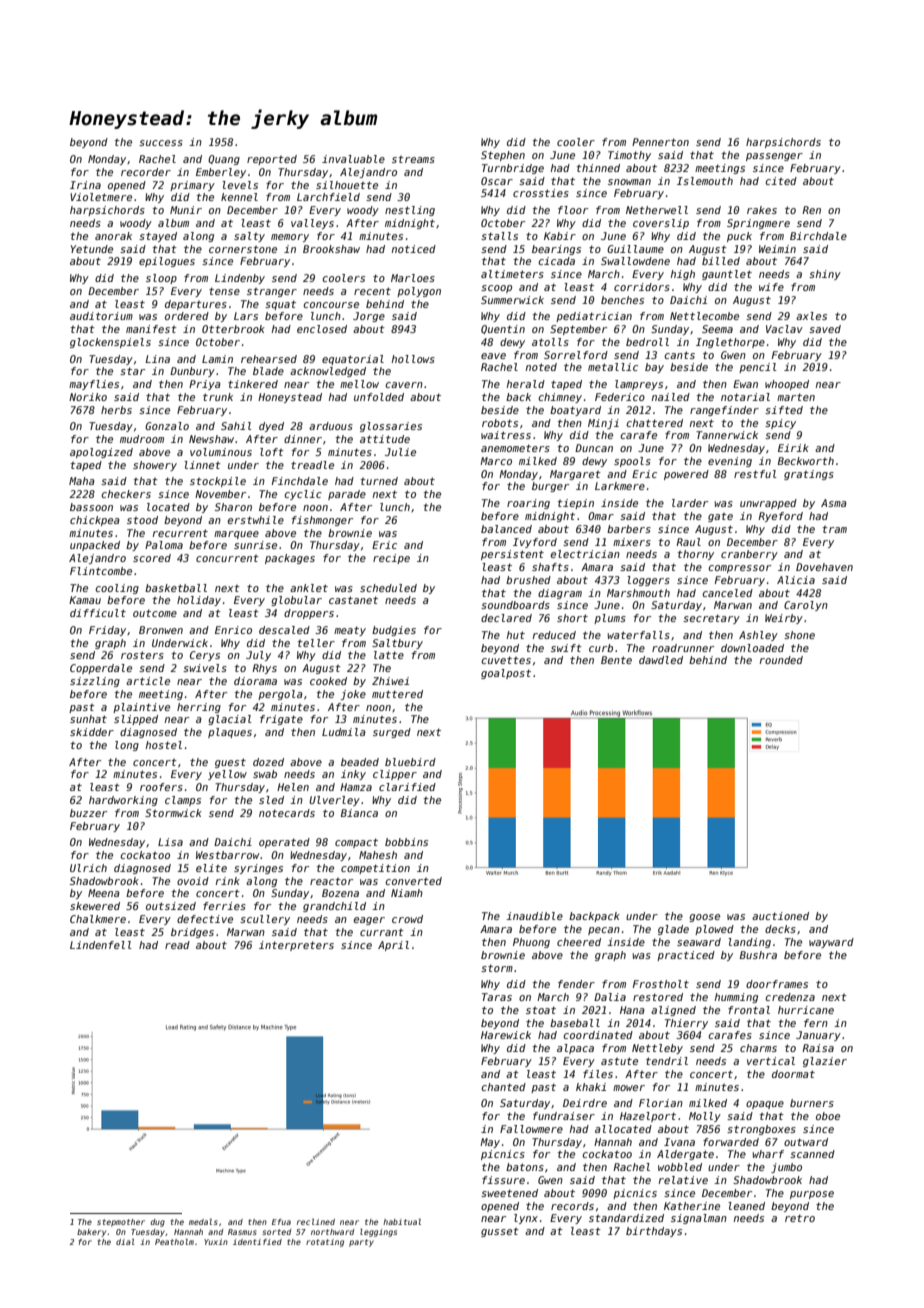 The height and width of the screenshot is (1308, 924). What do you see at coordinates (506, 618) in the screenshot?
I see `declared` at bounding box center [506, 618].
